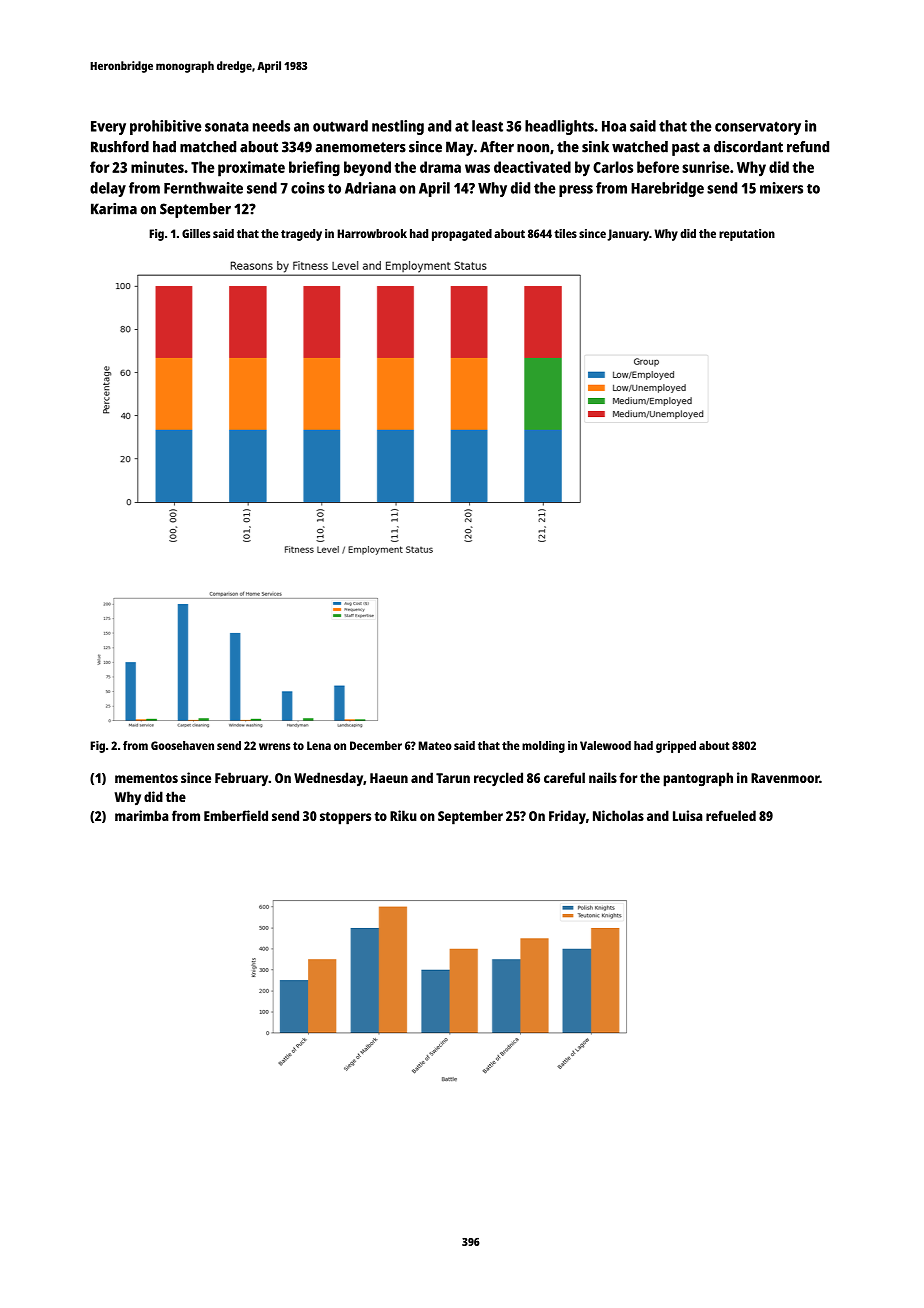 The height and width of the screenshot is (1308, 924). Describe the element at coordinates (487, 126) in the screenshot. I see `least` at that location.
